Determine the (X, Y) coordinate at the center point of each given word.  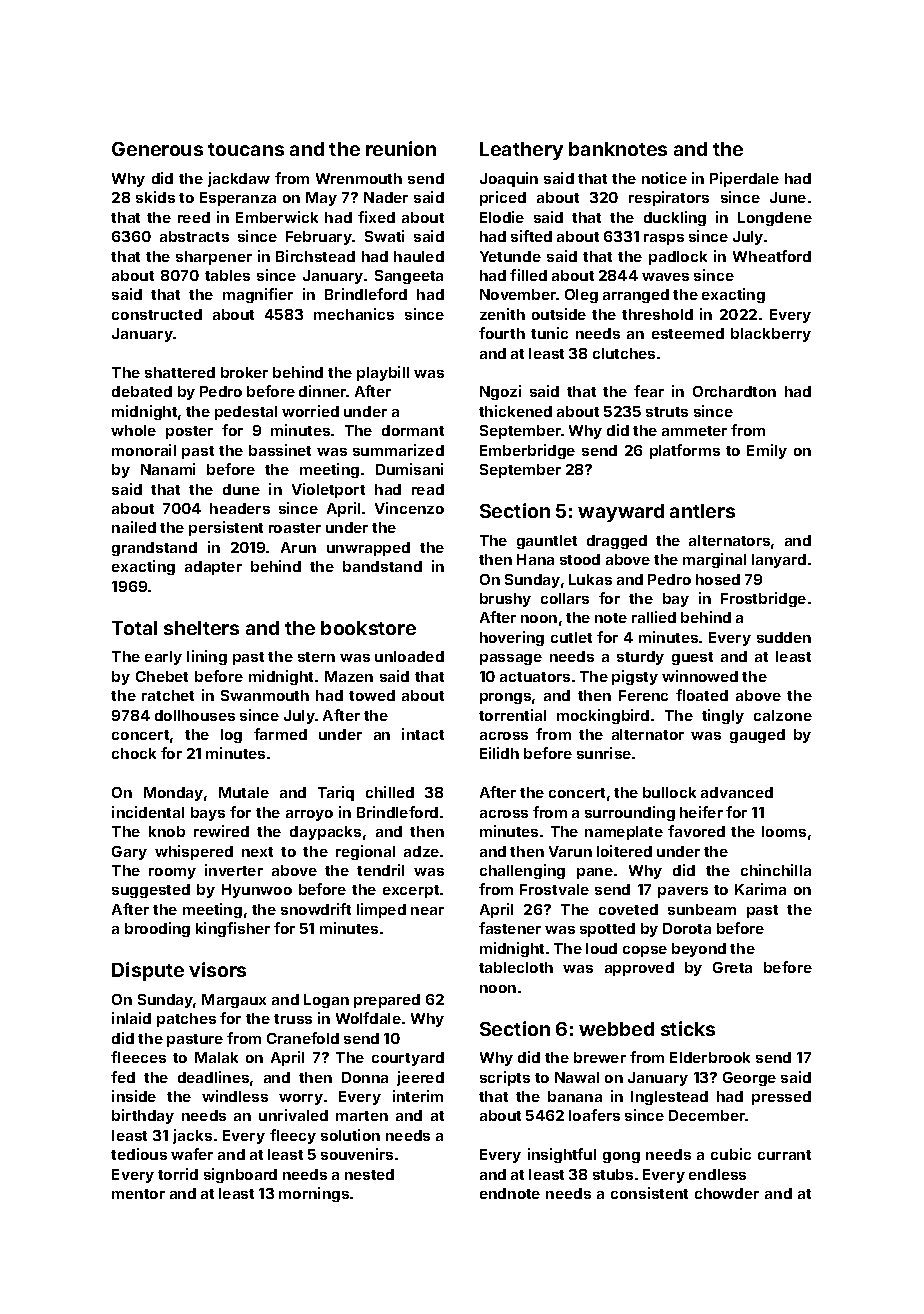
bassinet (280, 450)
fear (649, 391)
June (788, 197)
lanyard (779, 561)
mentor (138, 1194)
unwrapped (368, 549)
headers (240, 508)
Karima (760, 889)
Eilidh (499, 753)
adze (421, 851)
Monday (173, 794)
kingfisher (233, 929)
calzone (783, 715)
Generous (157, 149)
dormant (413, 430)
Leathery (521, 151)
